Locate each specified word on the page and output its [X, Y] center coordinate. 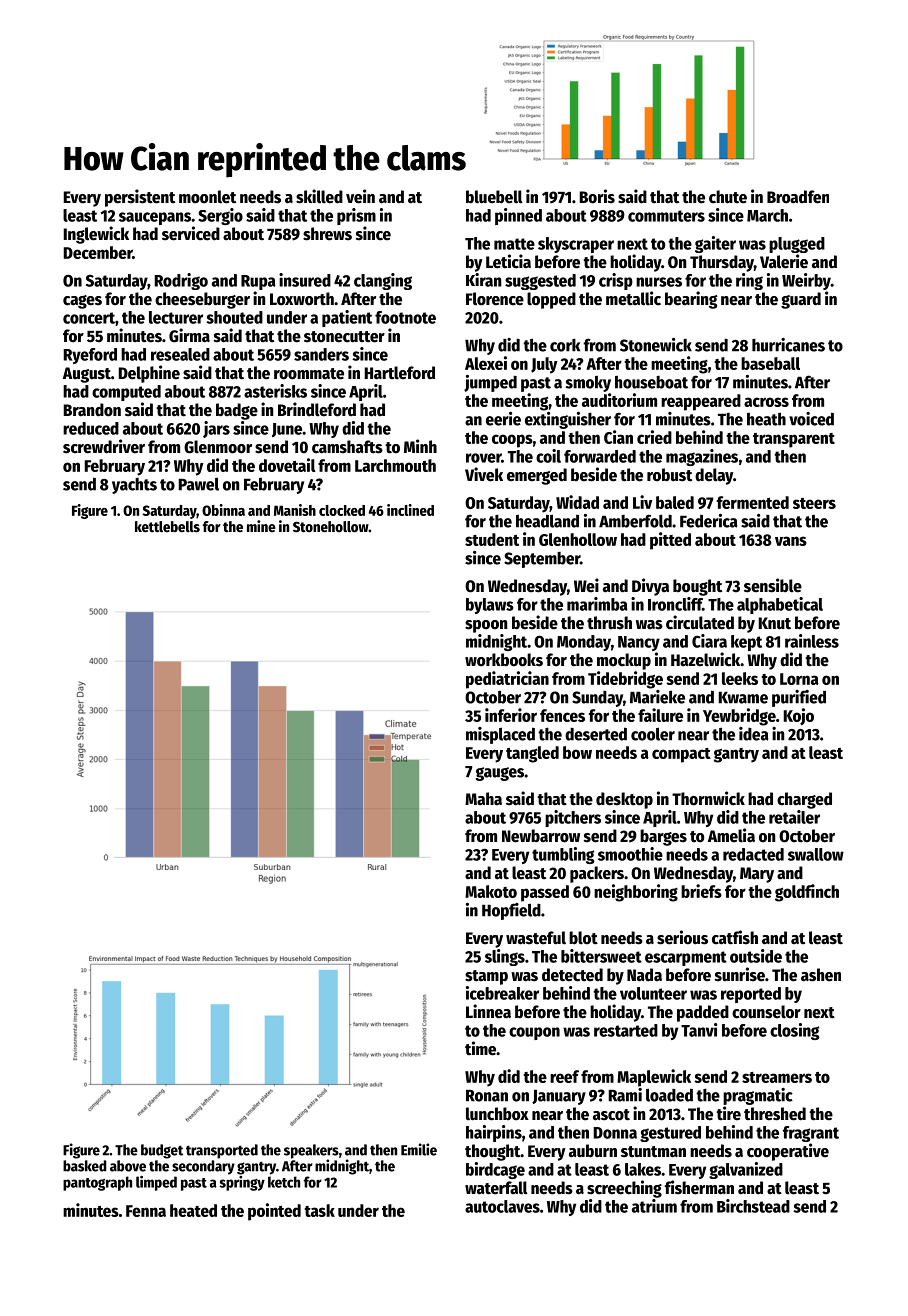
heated [193, 1210]
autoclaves [502, 1206]
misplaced [500, 735]
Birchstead [753, 1206]
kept [746, 643]
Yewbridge [739, 717]
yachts [134, 486]
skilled [319, 196]
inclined [410, 510]
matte [514, 244]
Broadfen [798, 197]
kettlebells [167, 526]
